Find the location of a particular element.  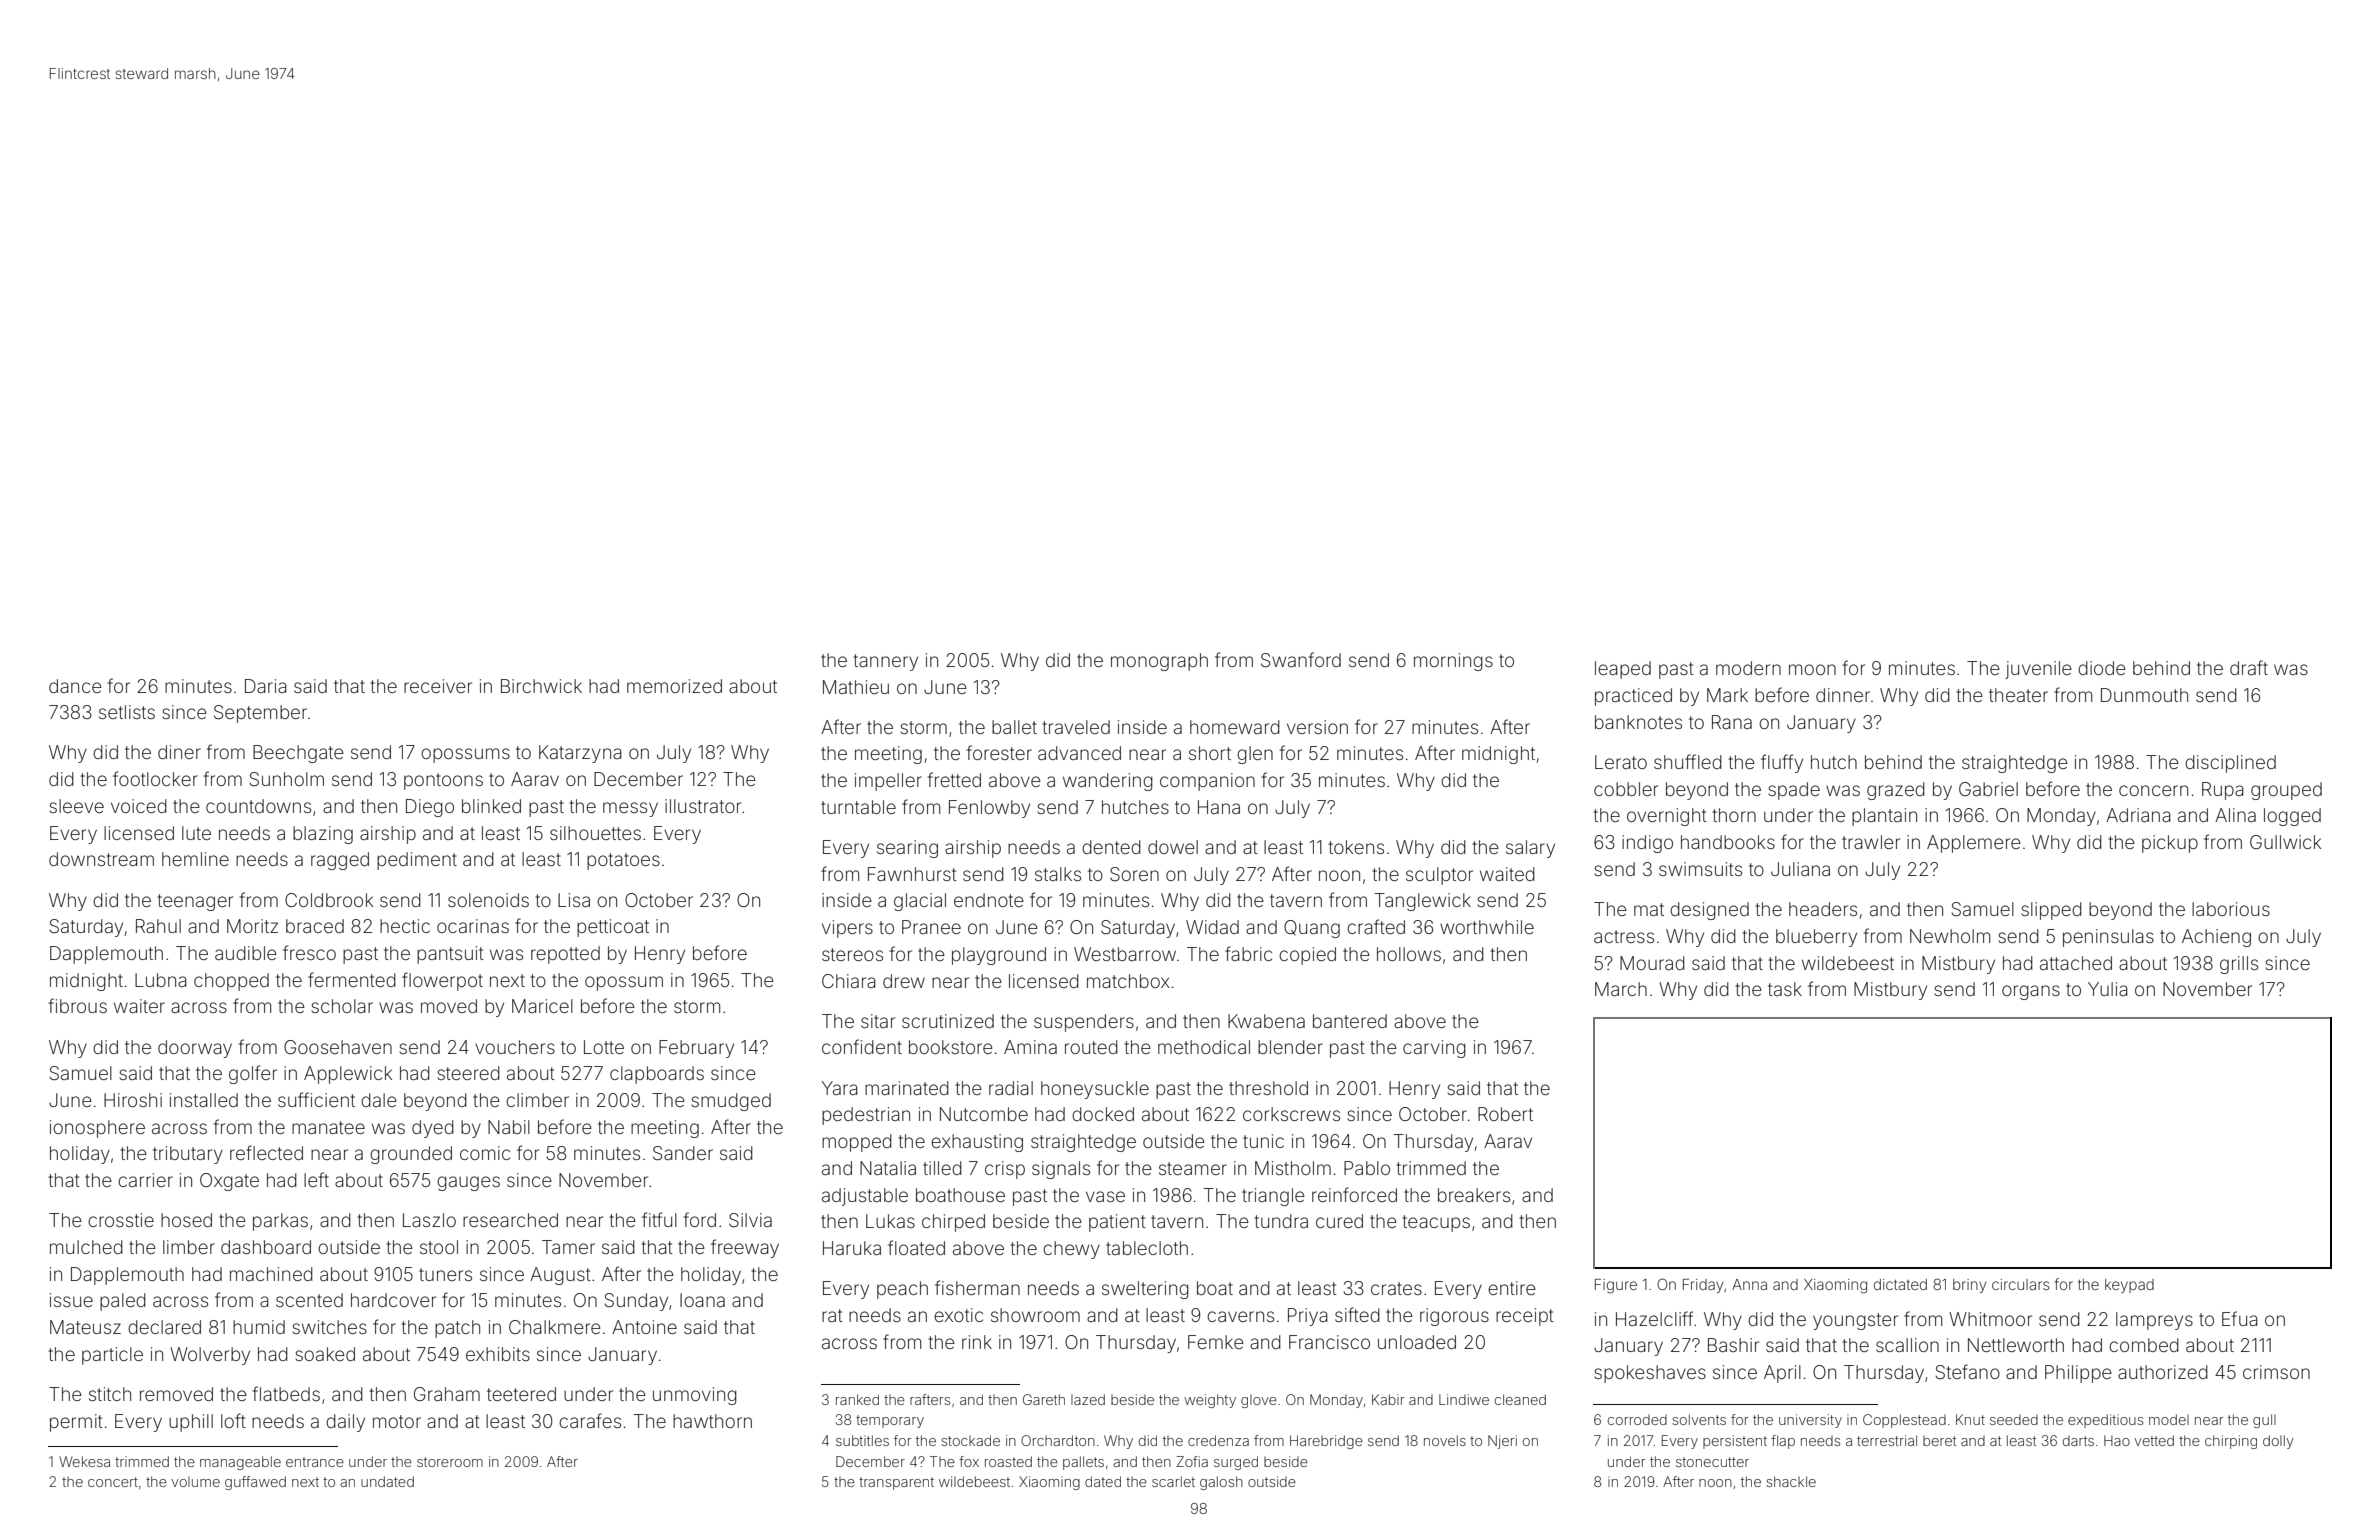

short is located at coordinates (1210, 753).
